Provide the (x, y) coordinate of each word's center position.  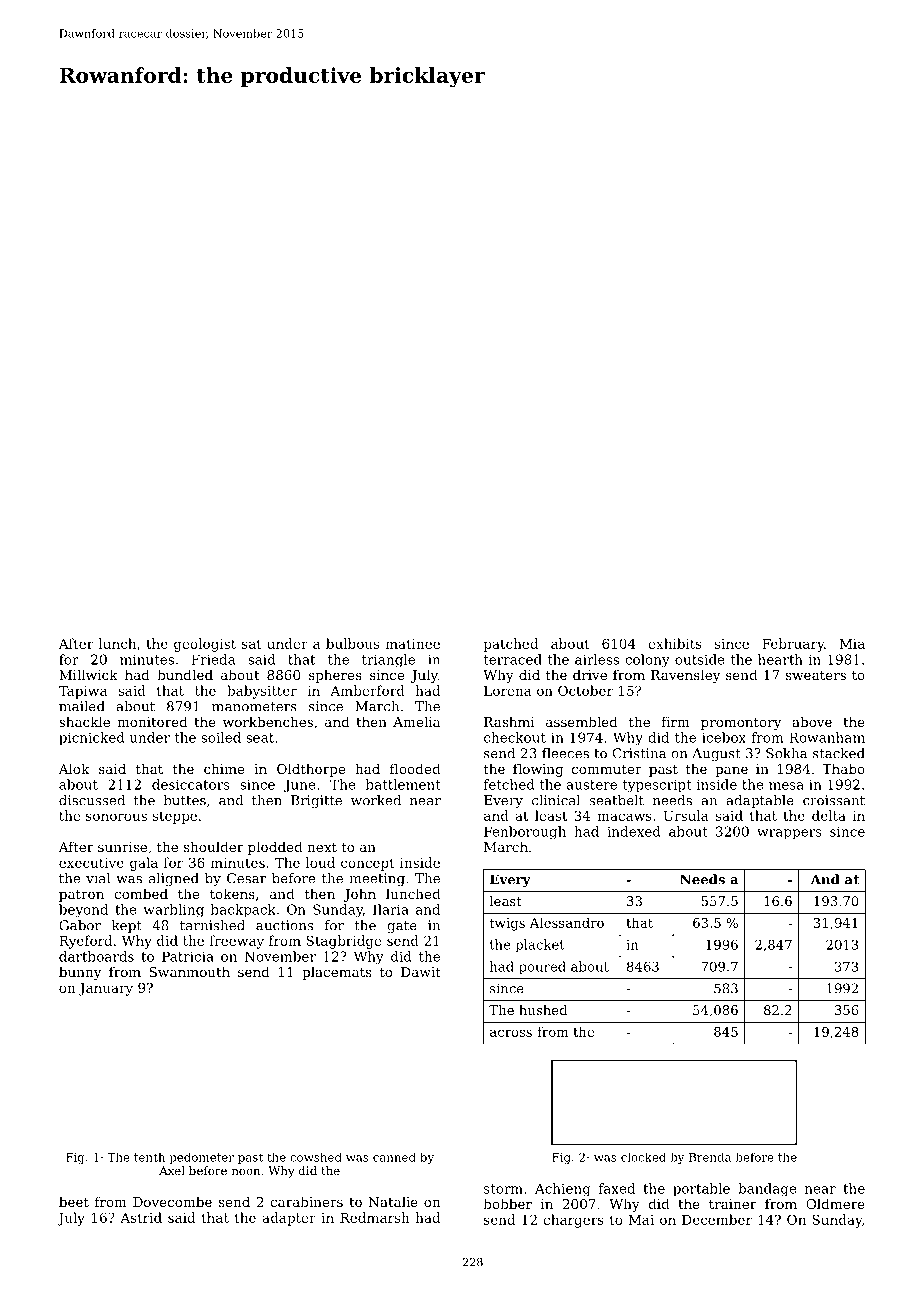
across (511, 1033)
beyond (83, 911)
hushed (543, 1010)
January (106, 989)
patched (511, 645)
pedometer (201, 1158)
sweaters (816, 675)
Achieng (563, 1190)
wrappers (789, 834)
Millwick (88, 674)
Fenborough (525, 833)
